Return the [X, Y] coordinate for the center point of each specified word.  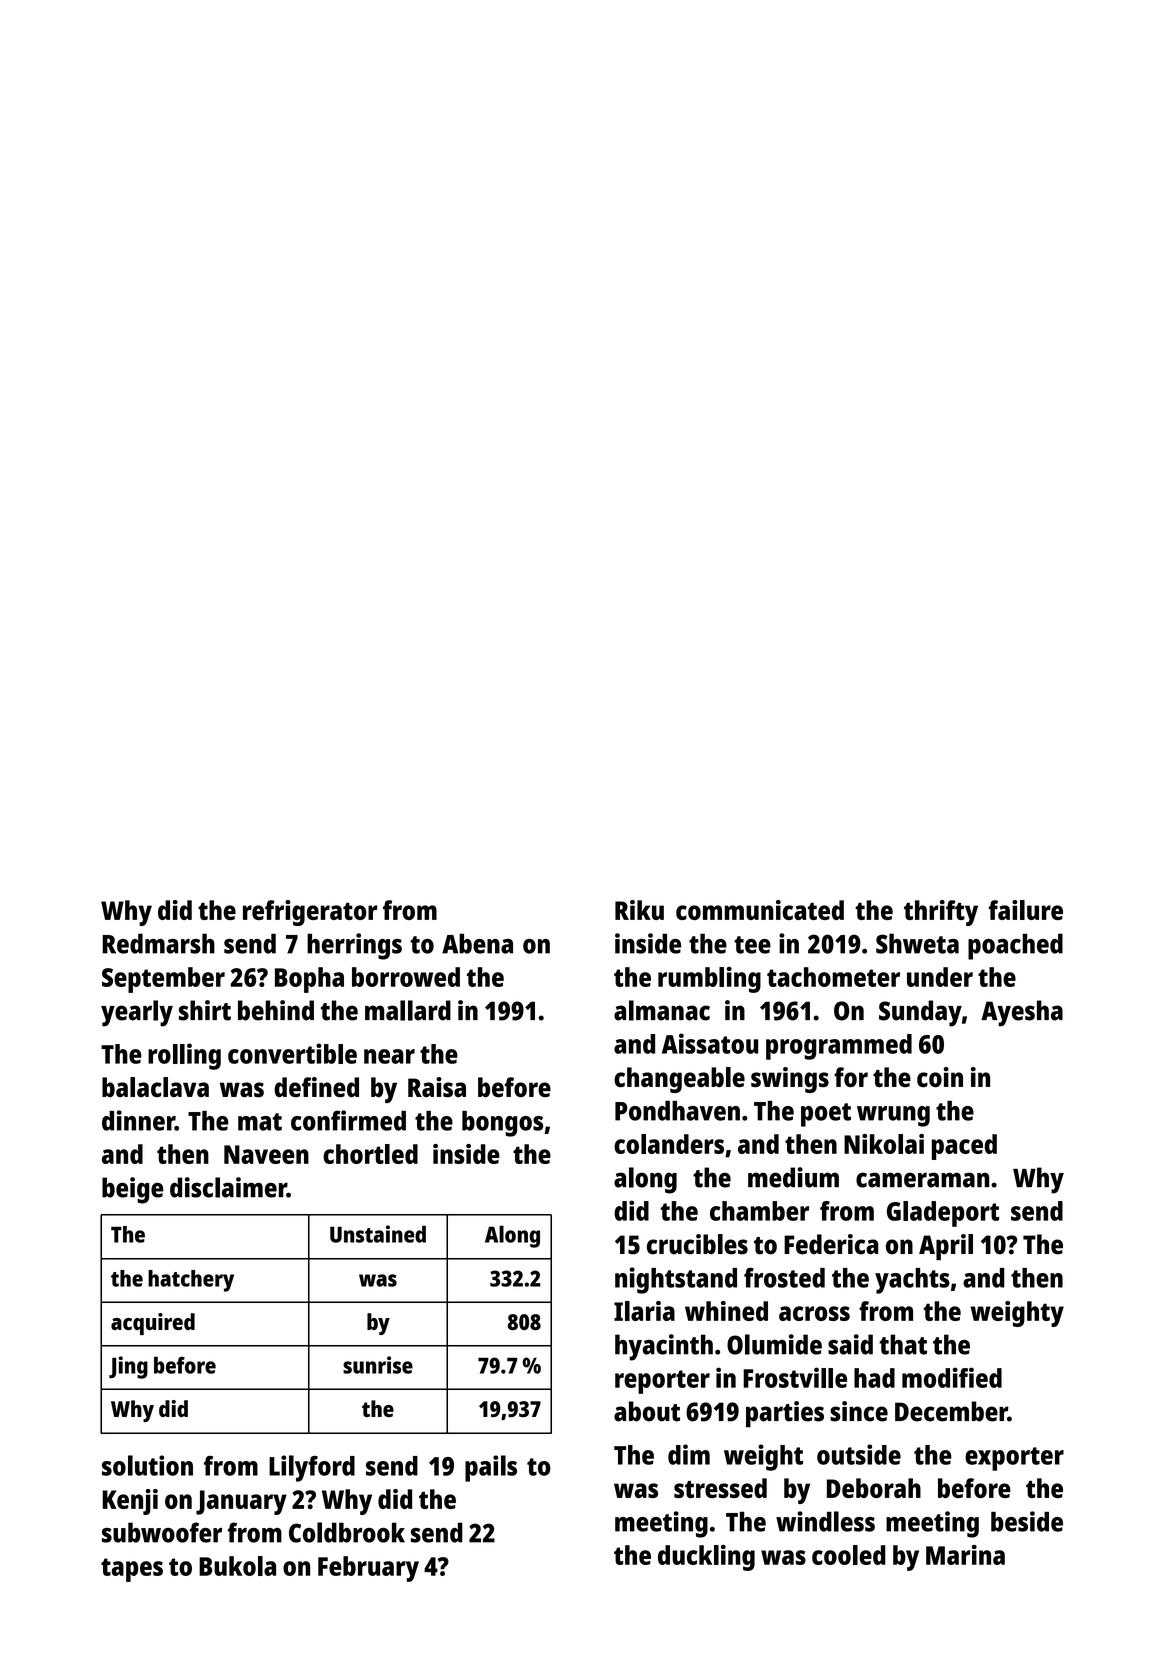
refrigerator [310, 913]
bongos [502, 1124]
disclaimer [228, 1187]
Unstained [378, 1234]
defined [316, 1087]
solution [147, 1465]
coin [940, 1077]
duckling [706, 1558]
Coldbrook [347, 1532]
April [946, 1247]
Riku [639, 910]
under [940, 977]
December [951, 1411]
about [647, 1411]
